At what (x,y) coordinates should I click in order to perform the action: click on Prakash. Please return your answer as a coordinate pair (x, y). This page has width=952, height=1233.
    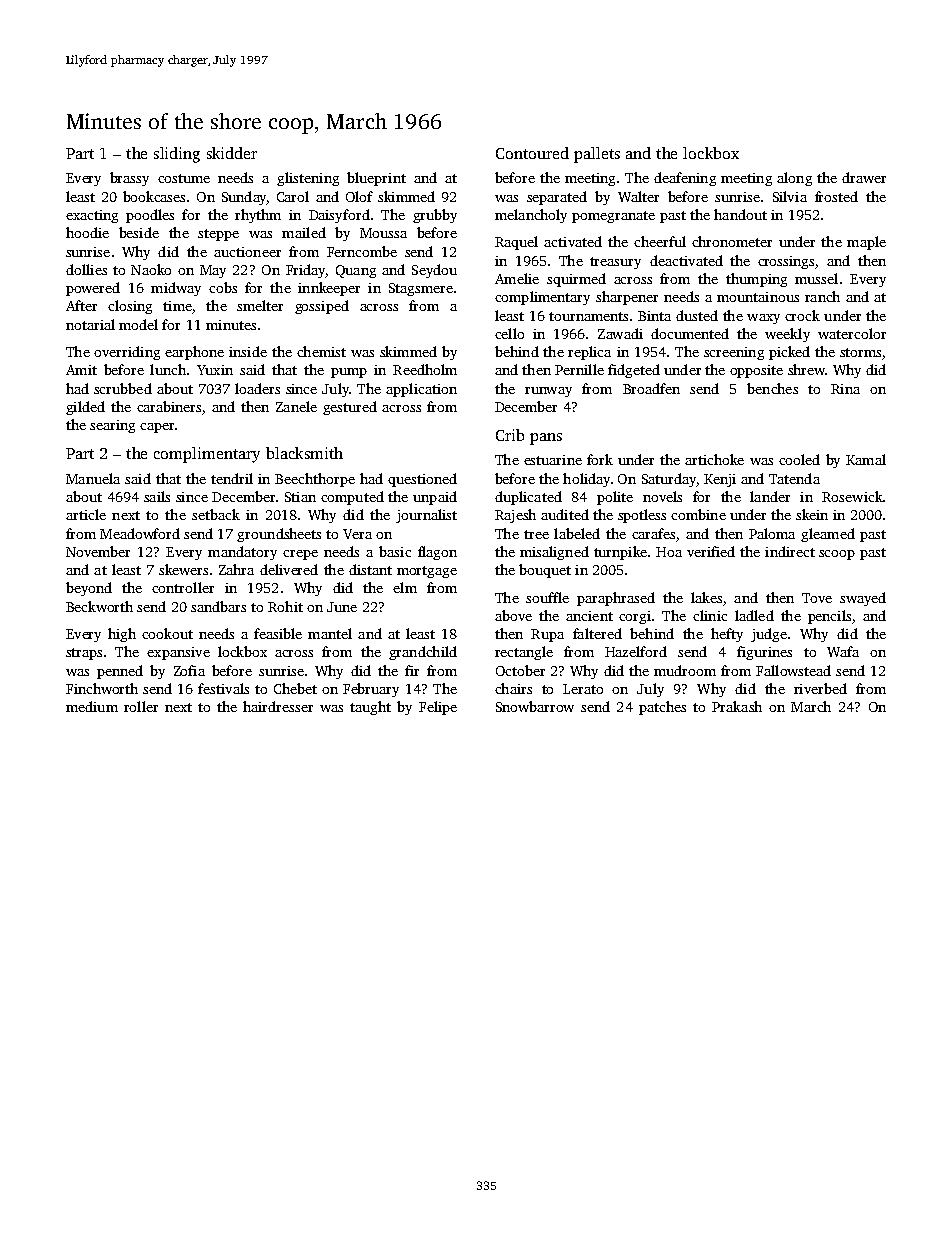
    Looking at the image, I should click on (737, 706).
